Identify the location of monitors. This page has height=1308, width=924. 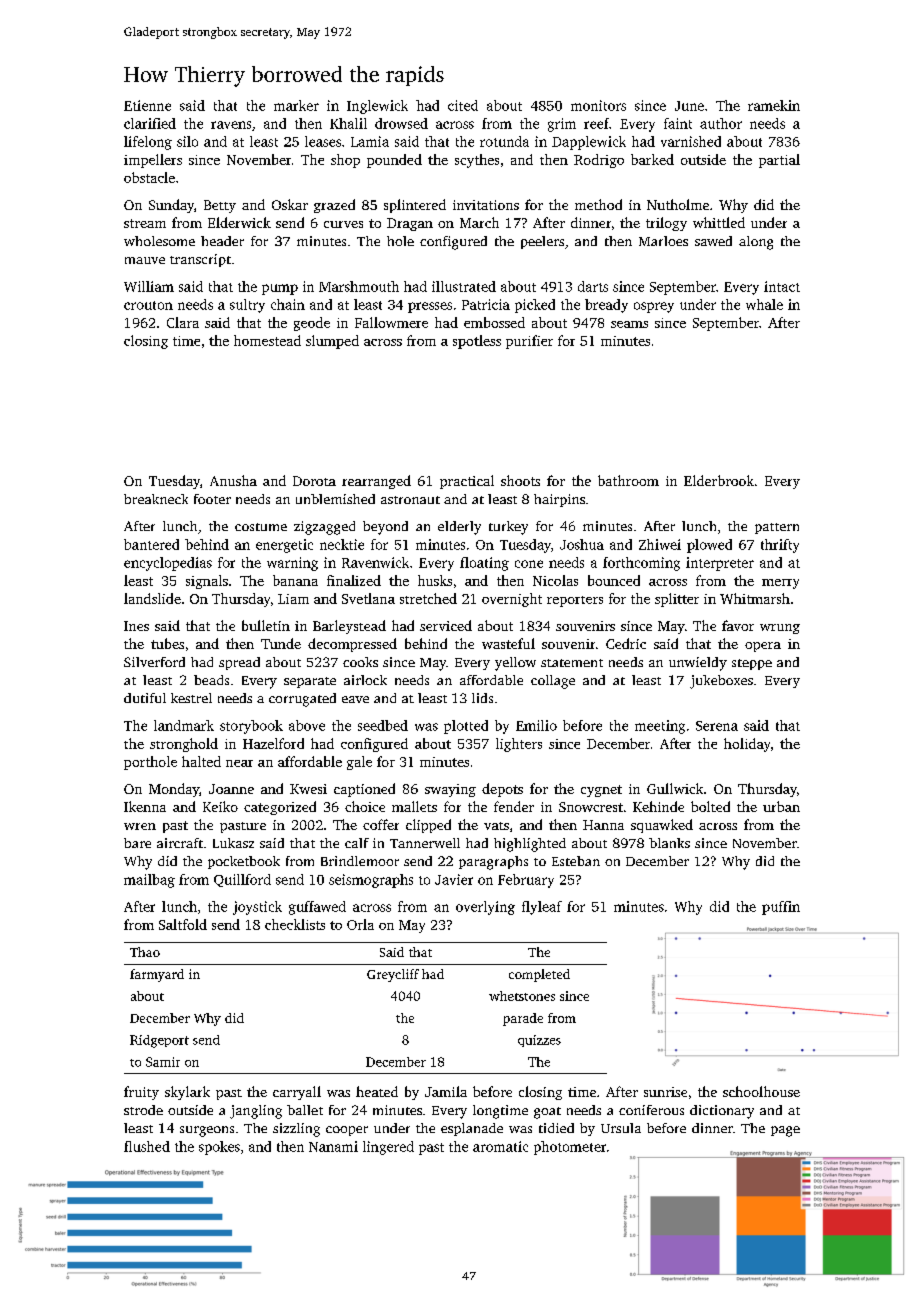
(598, 105).
